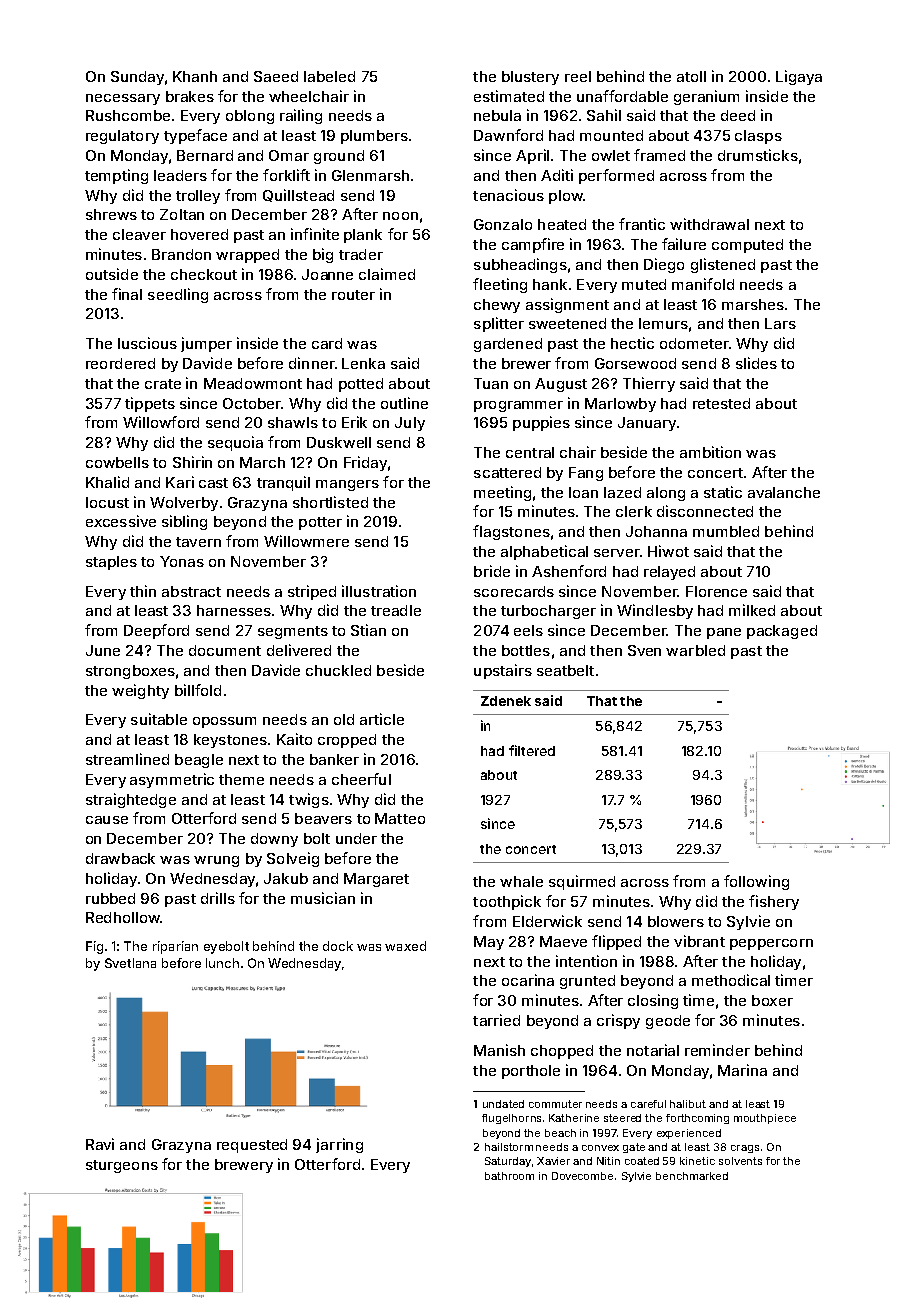 The height and width of the screenshot is (1316, 908). I want to click on locust, so click(107, 502).
